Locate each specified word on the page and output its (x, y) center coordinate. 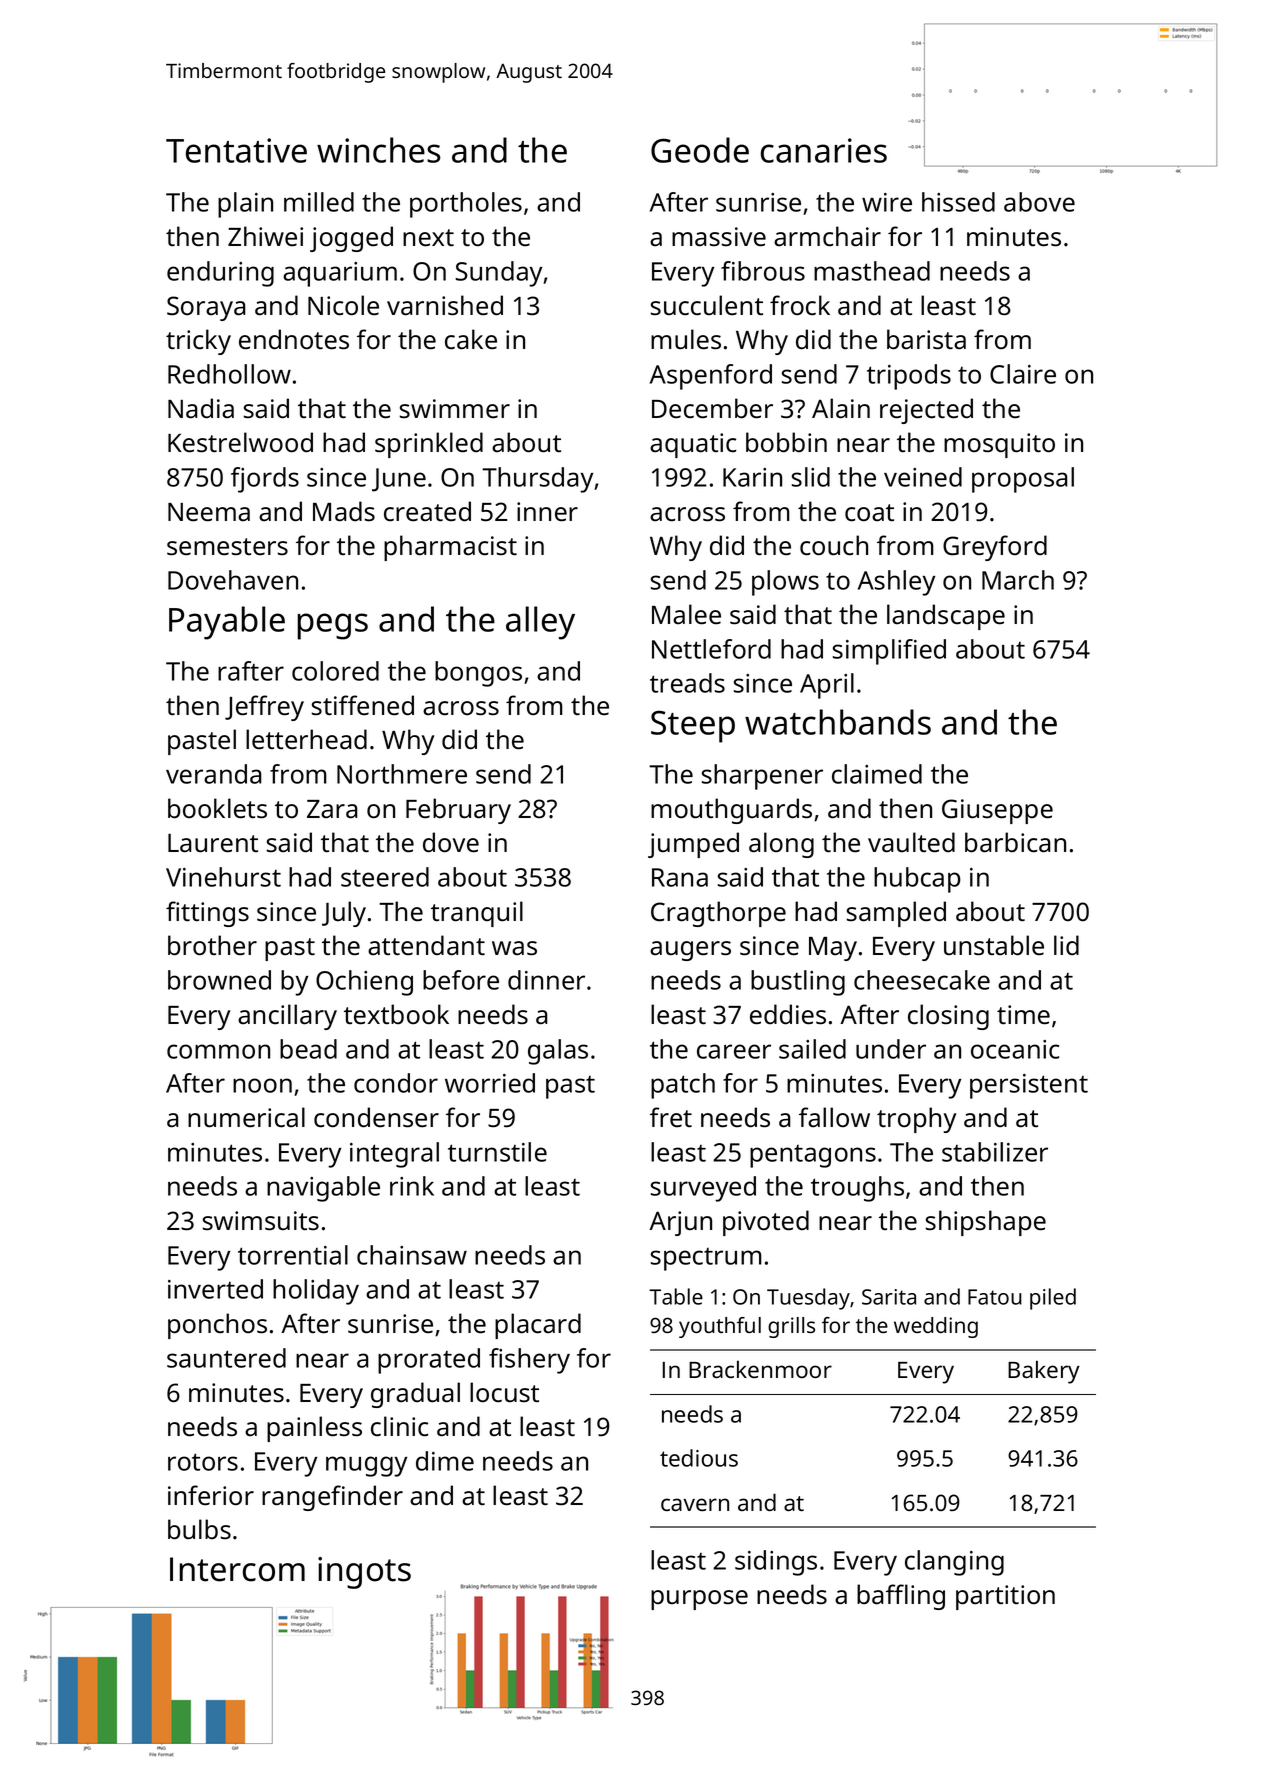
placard (538, 1326)
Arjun (680, 1223)
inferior (211, 1495)
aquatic (693, 445)
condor (396, 1083)
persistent (1029, 1086)
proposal (1023, 480)
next (428, 238)
